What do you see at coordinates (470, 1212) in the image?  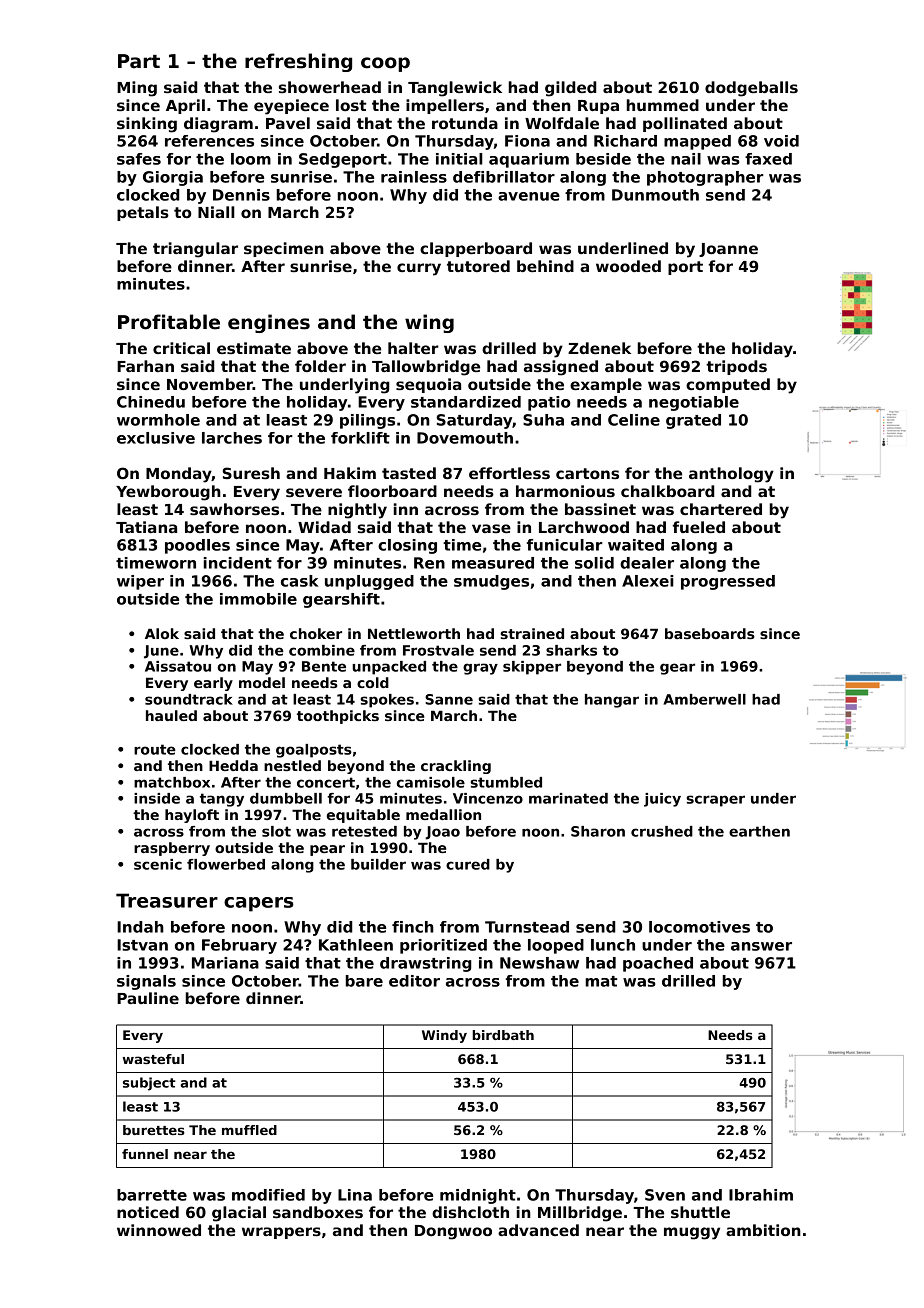 I see `dishcloth` at bounding box center [470, 1212].
